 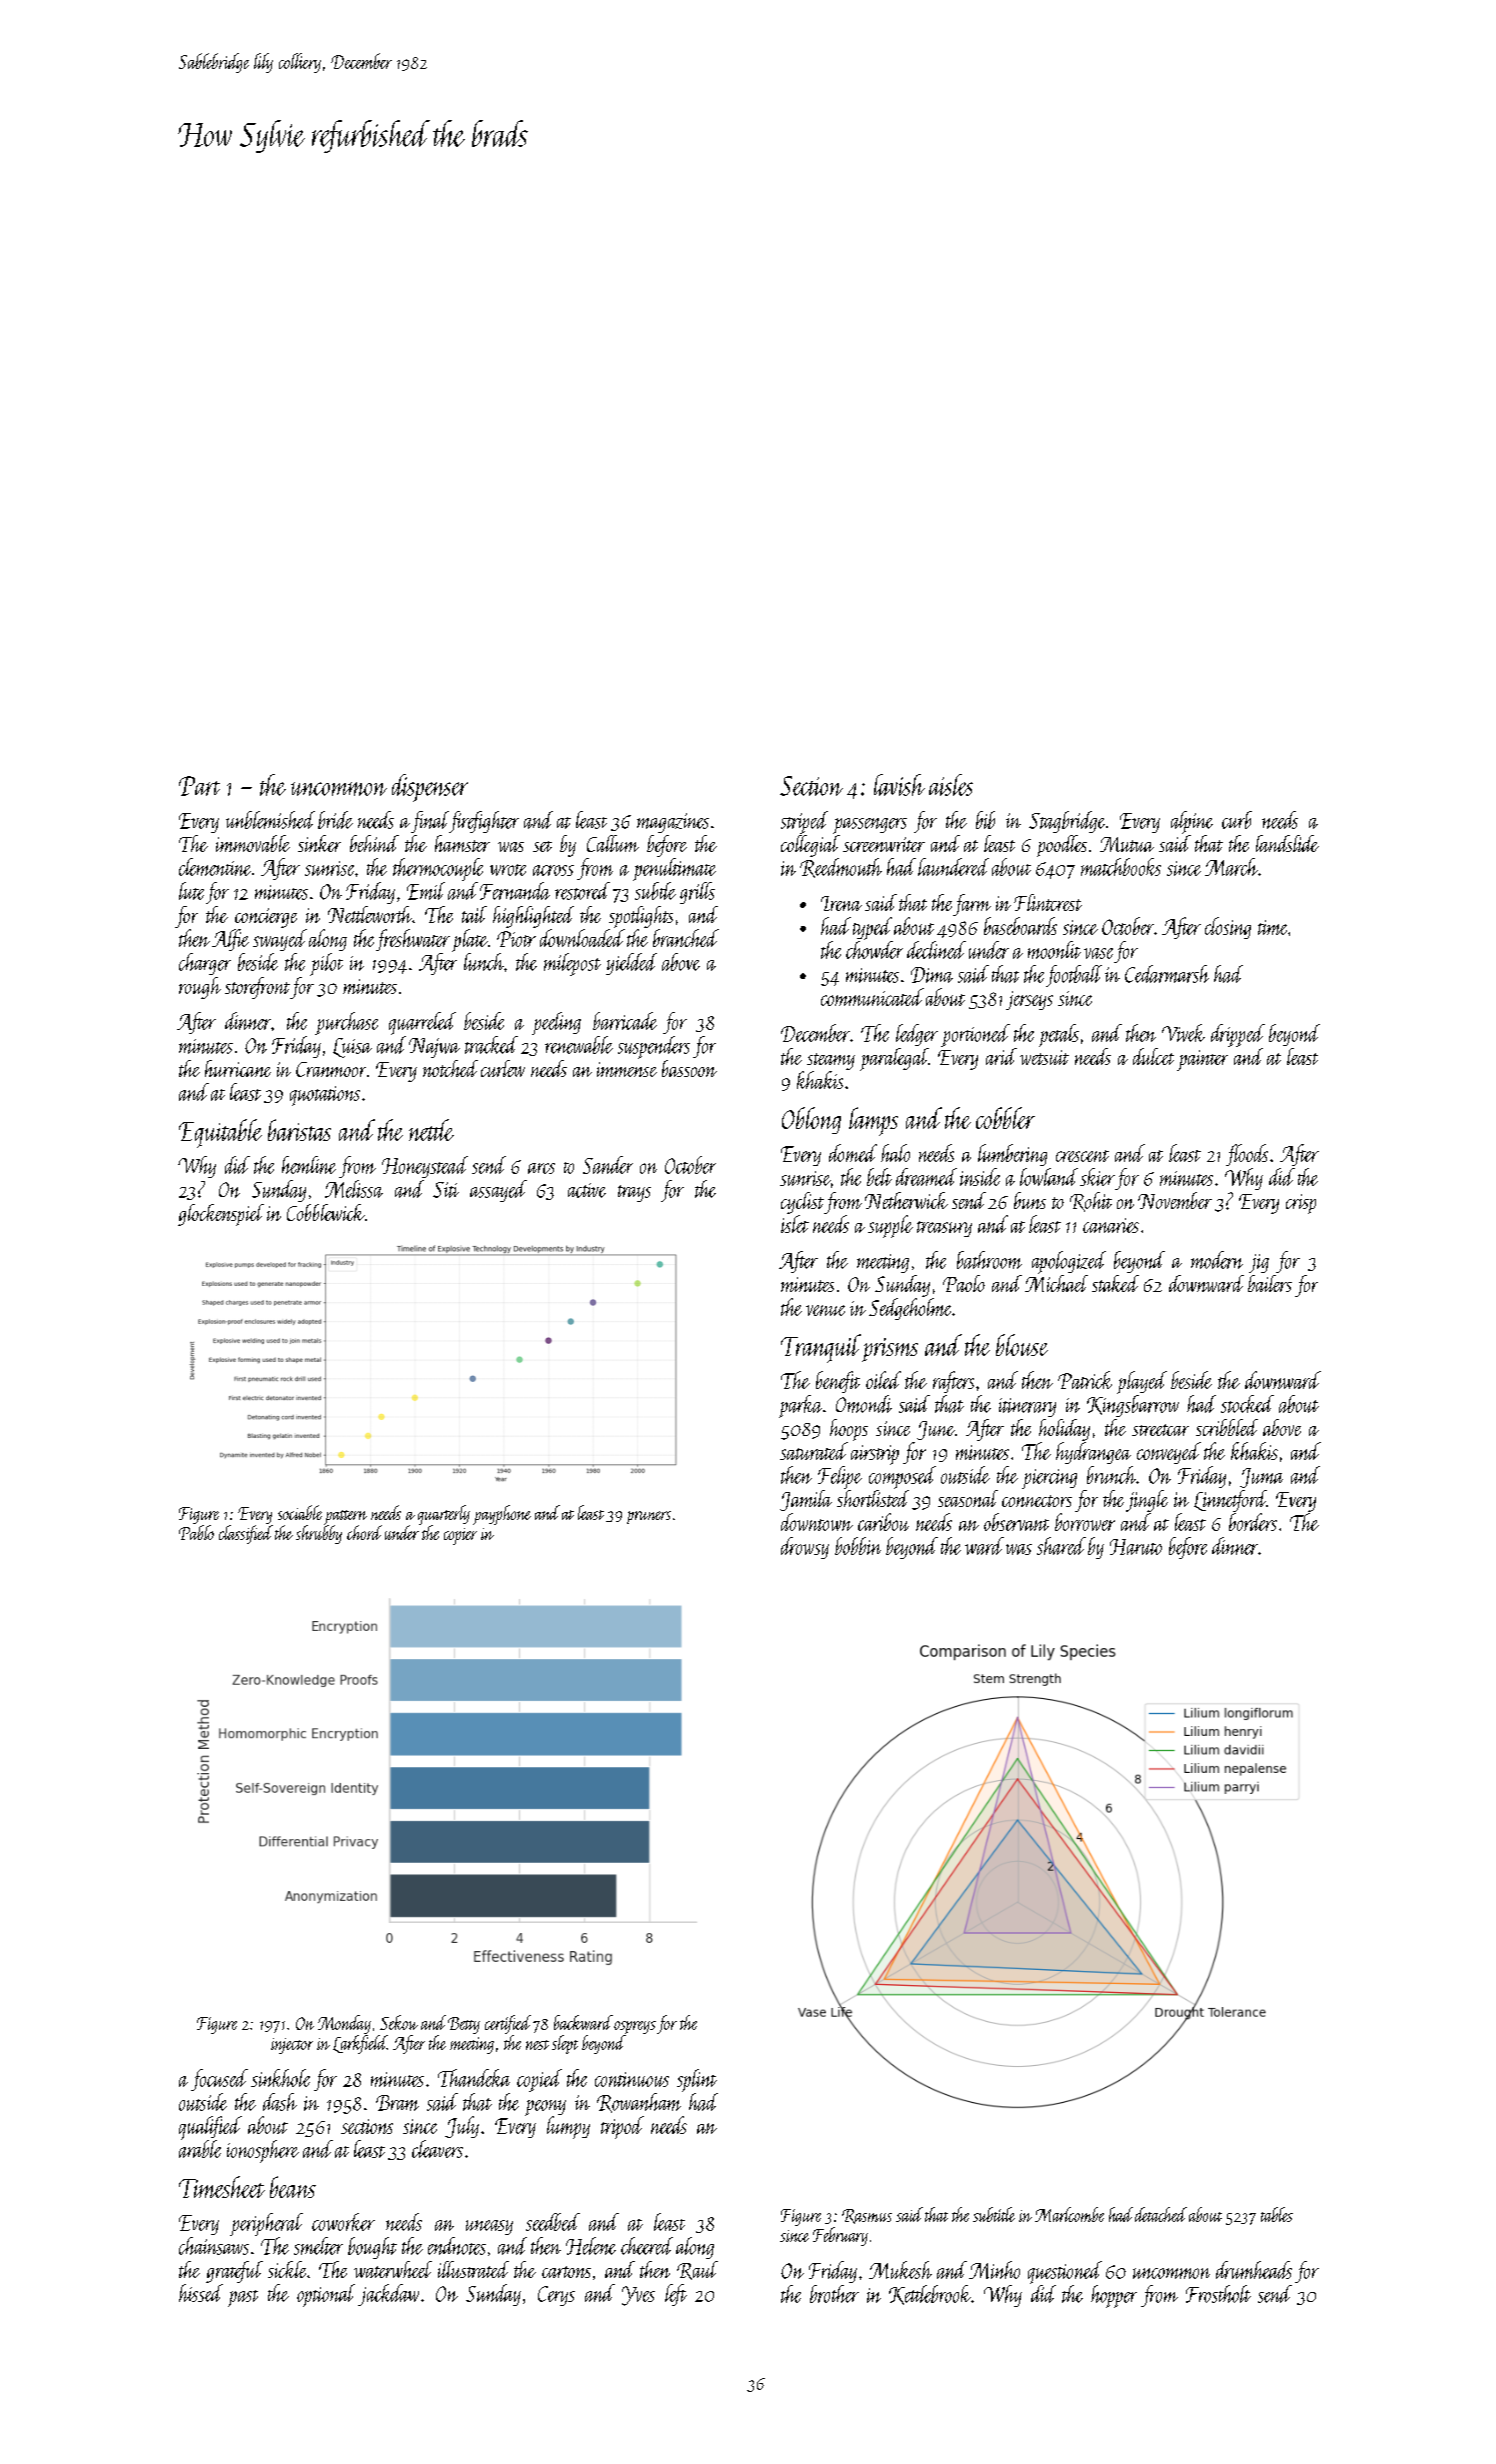 I want to click on behind, so click(x=374, y=843).
